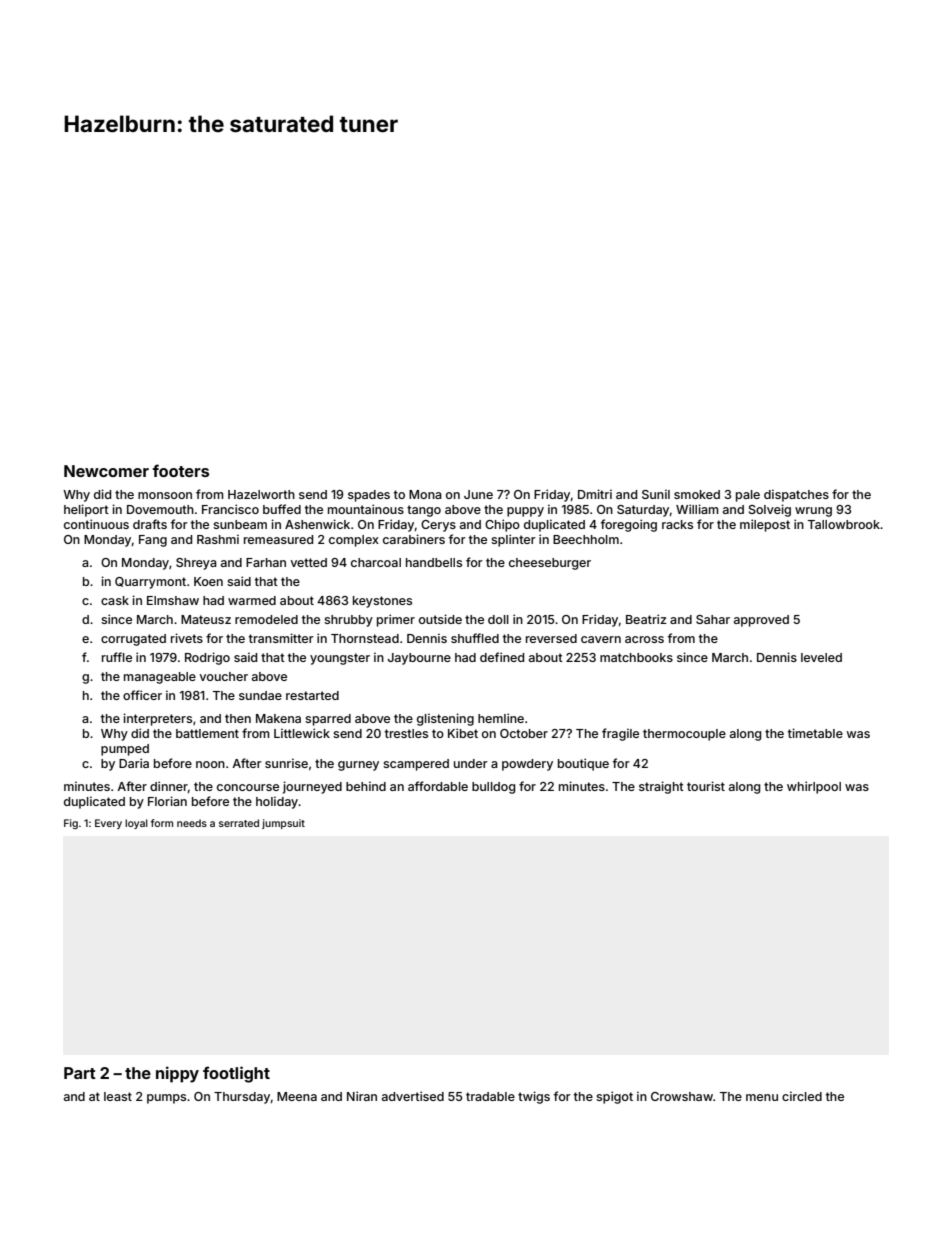 The height and width of the screenshot is (1233, 952). Describe the element at coordinates (106, 471) in the screenshot. I see `Newcomer` at that location.
